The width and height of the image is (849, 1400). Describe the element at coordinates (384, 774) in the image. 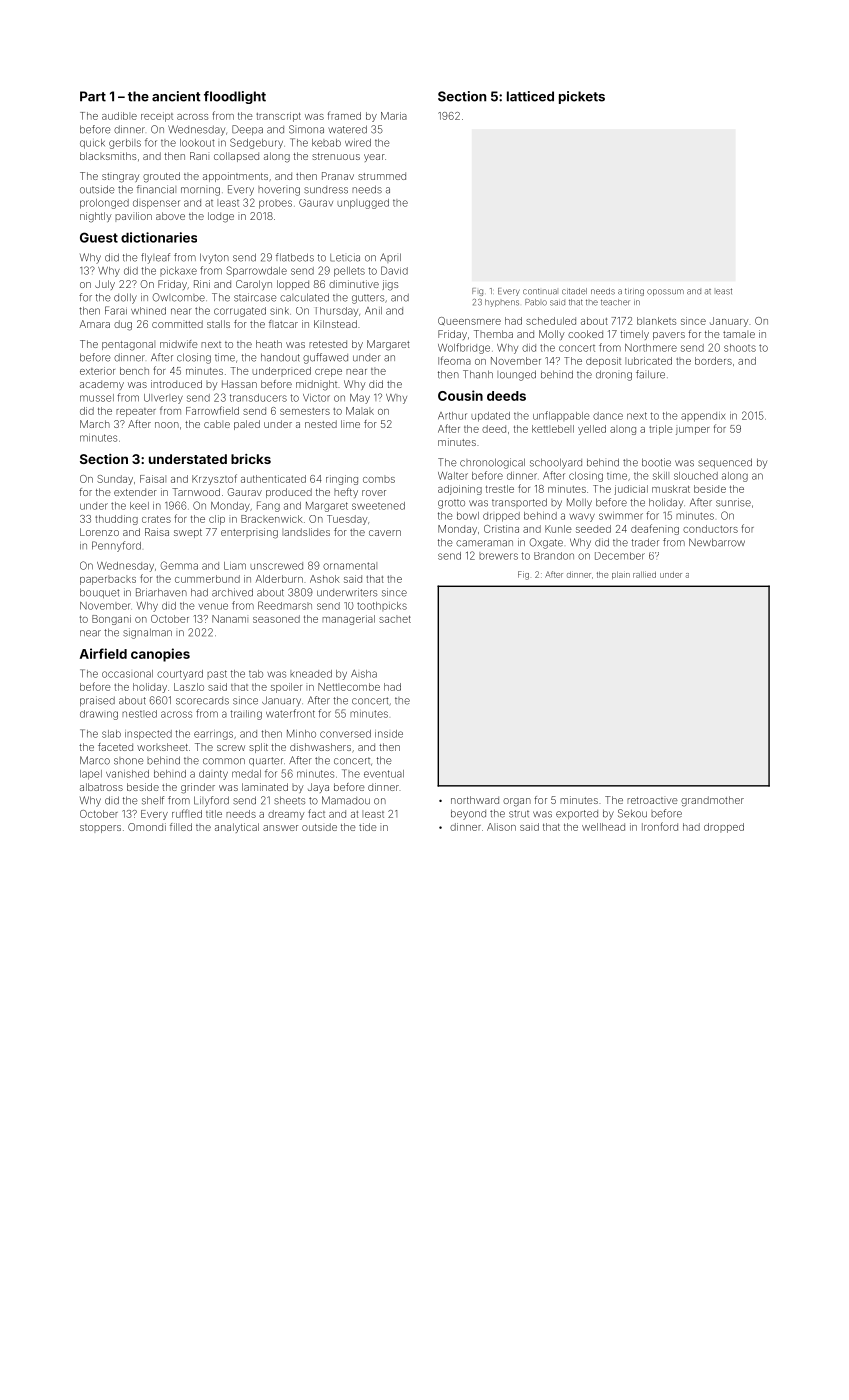

I see `eventual` at that location.
